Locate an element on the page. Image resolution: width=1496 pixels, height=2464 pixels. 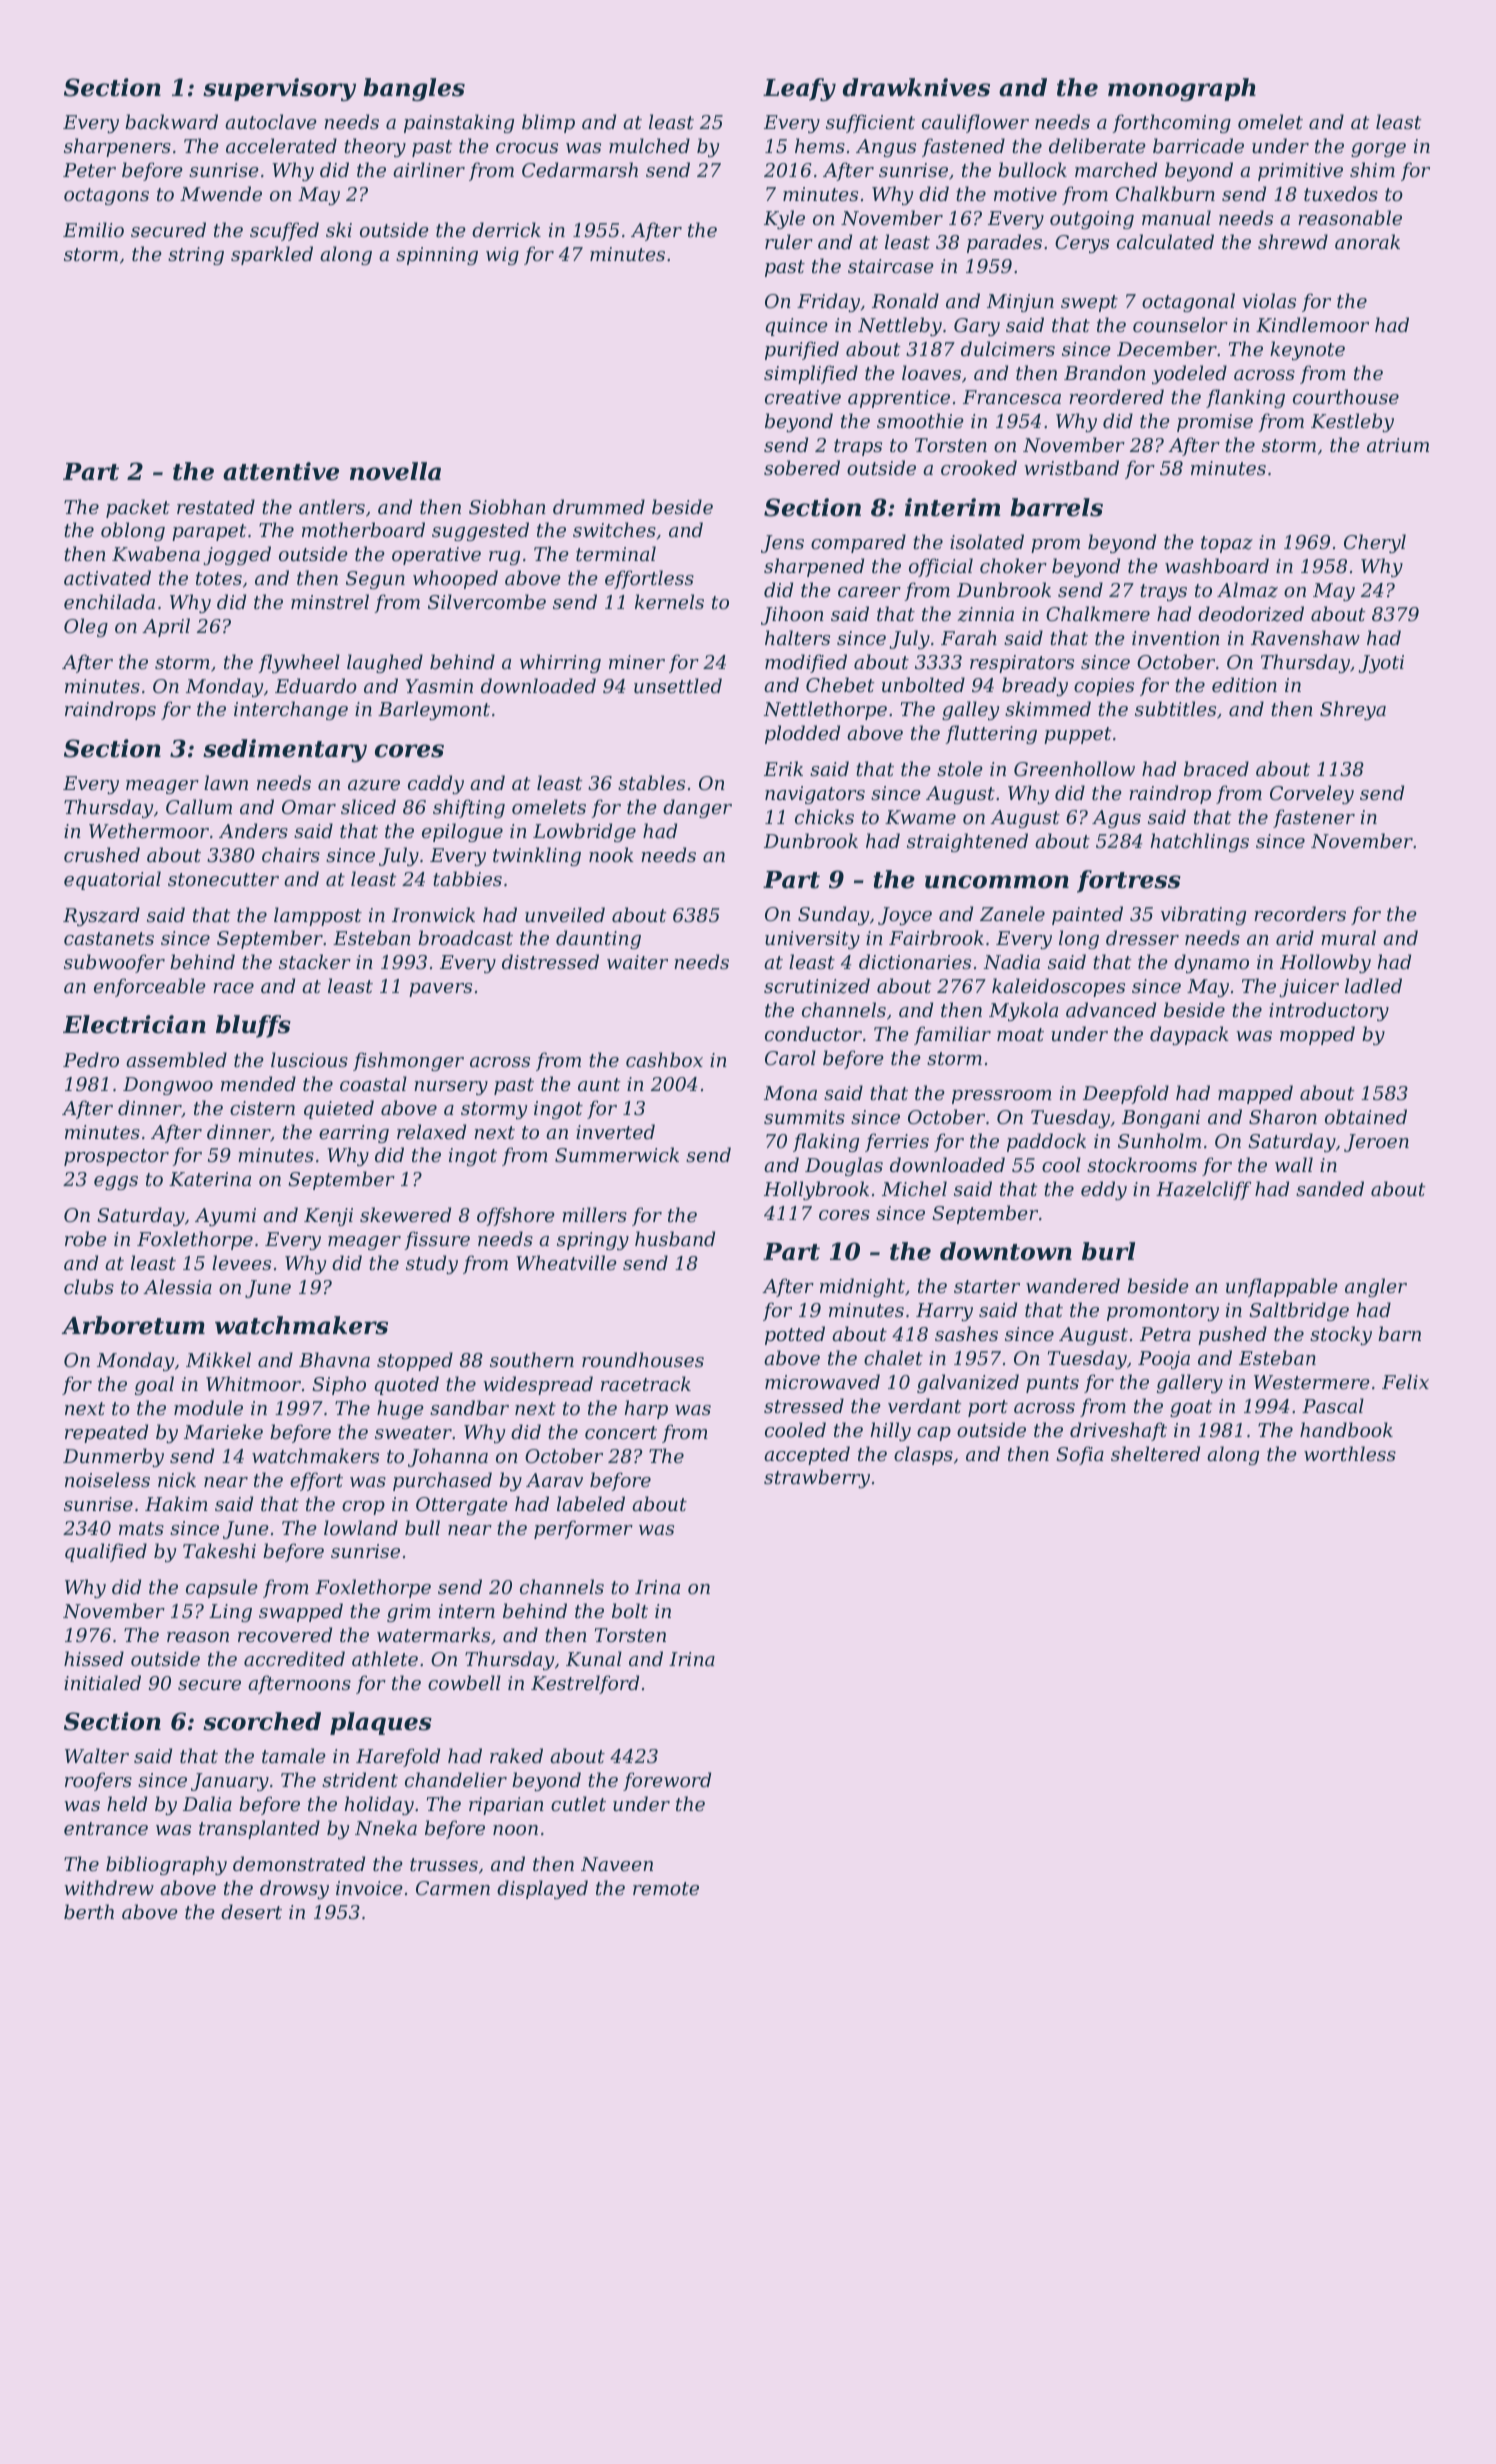
remote is located at coordinates (666, 1888).
